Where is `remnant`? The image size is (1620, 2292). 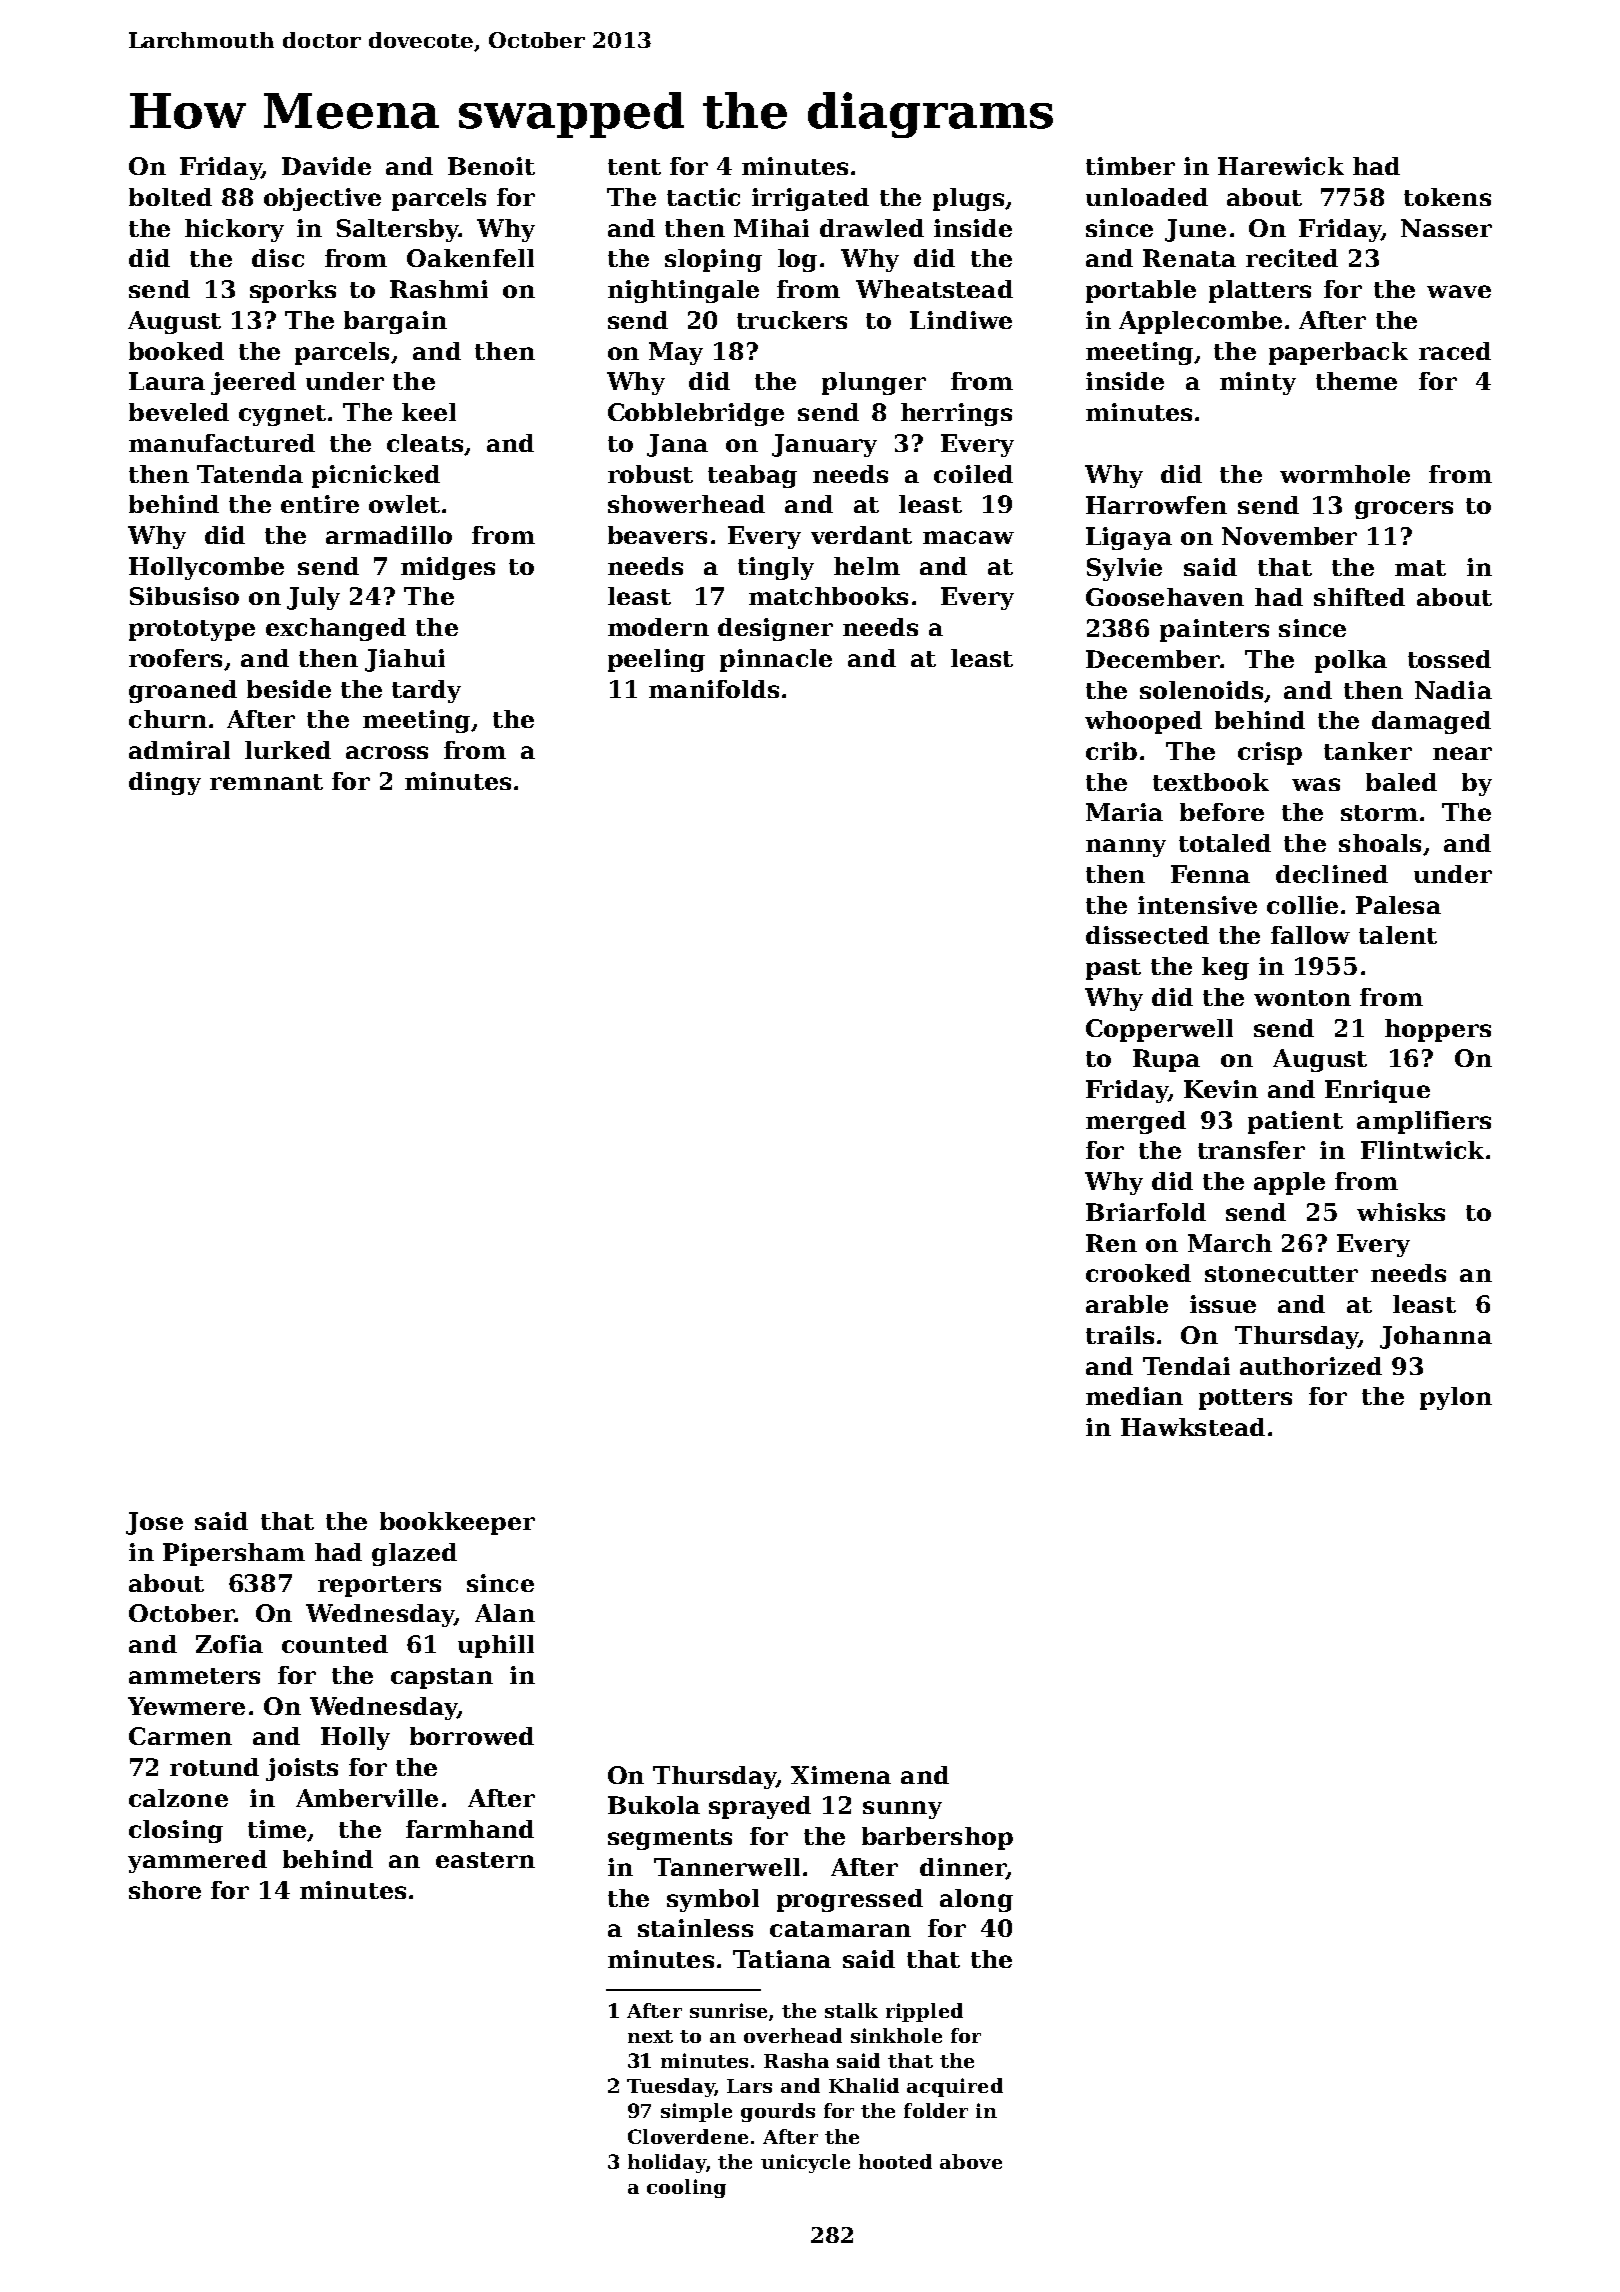 remnant is located at coordinates (266, 782).
